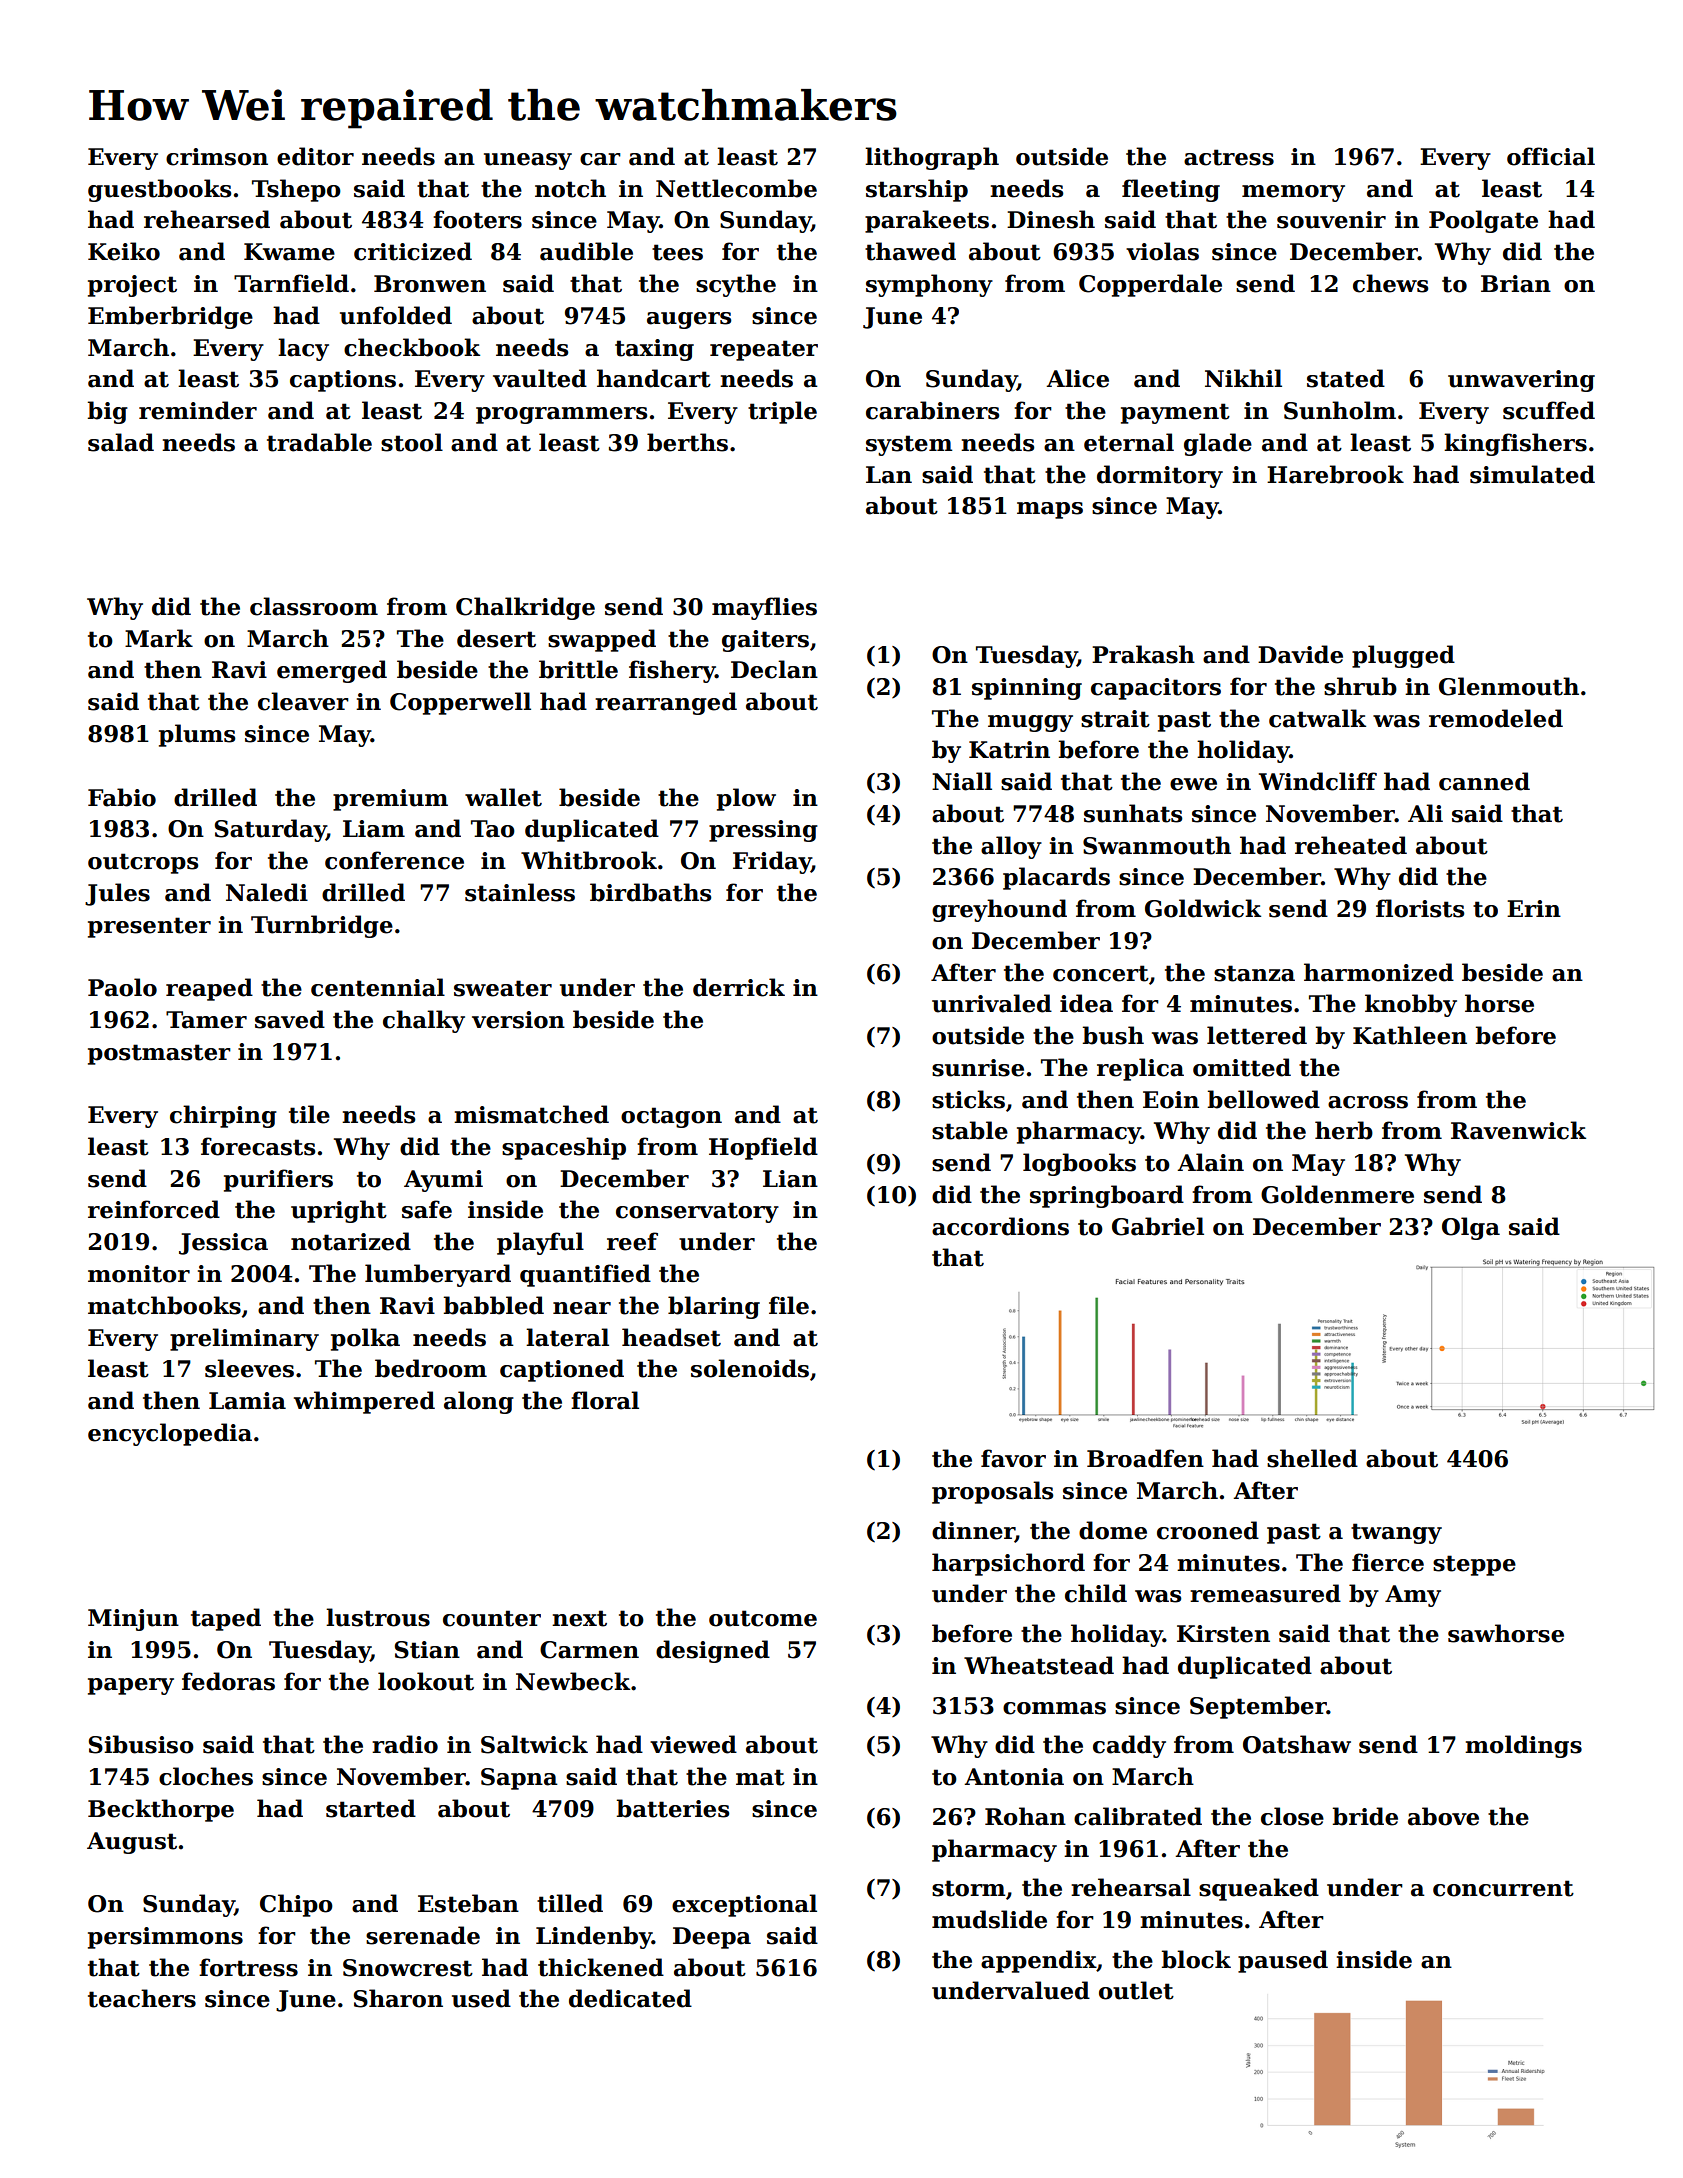 This screenshot has width=1683, height=2178. What do you see at coordinates (132, 286) in the screenshot?
I see `project` at bounding box center [132, 286].
